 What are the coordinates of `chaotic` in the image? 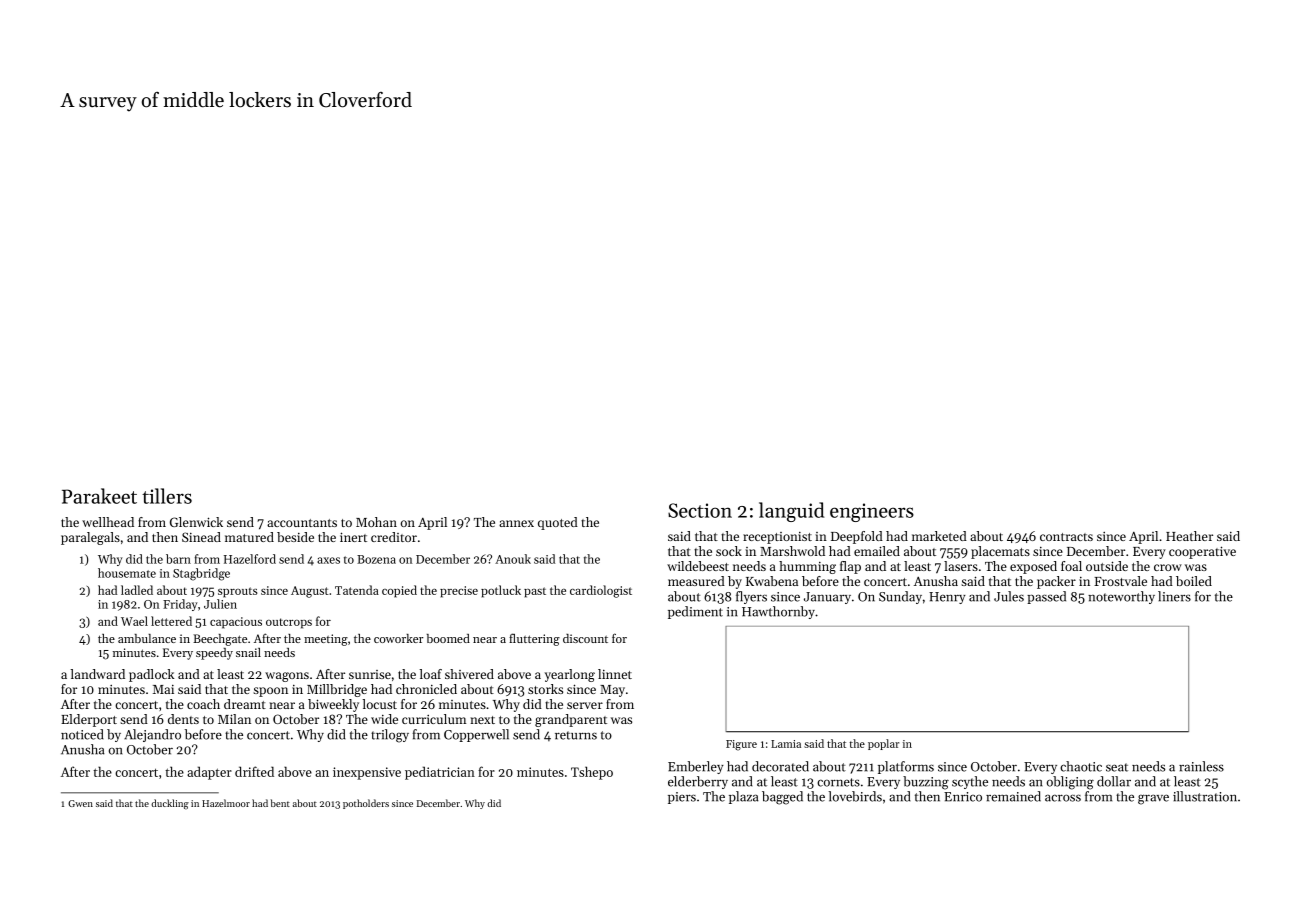 It's located at (1081, 766).
